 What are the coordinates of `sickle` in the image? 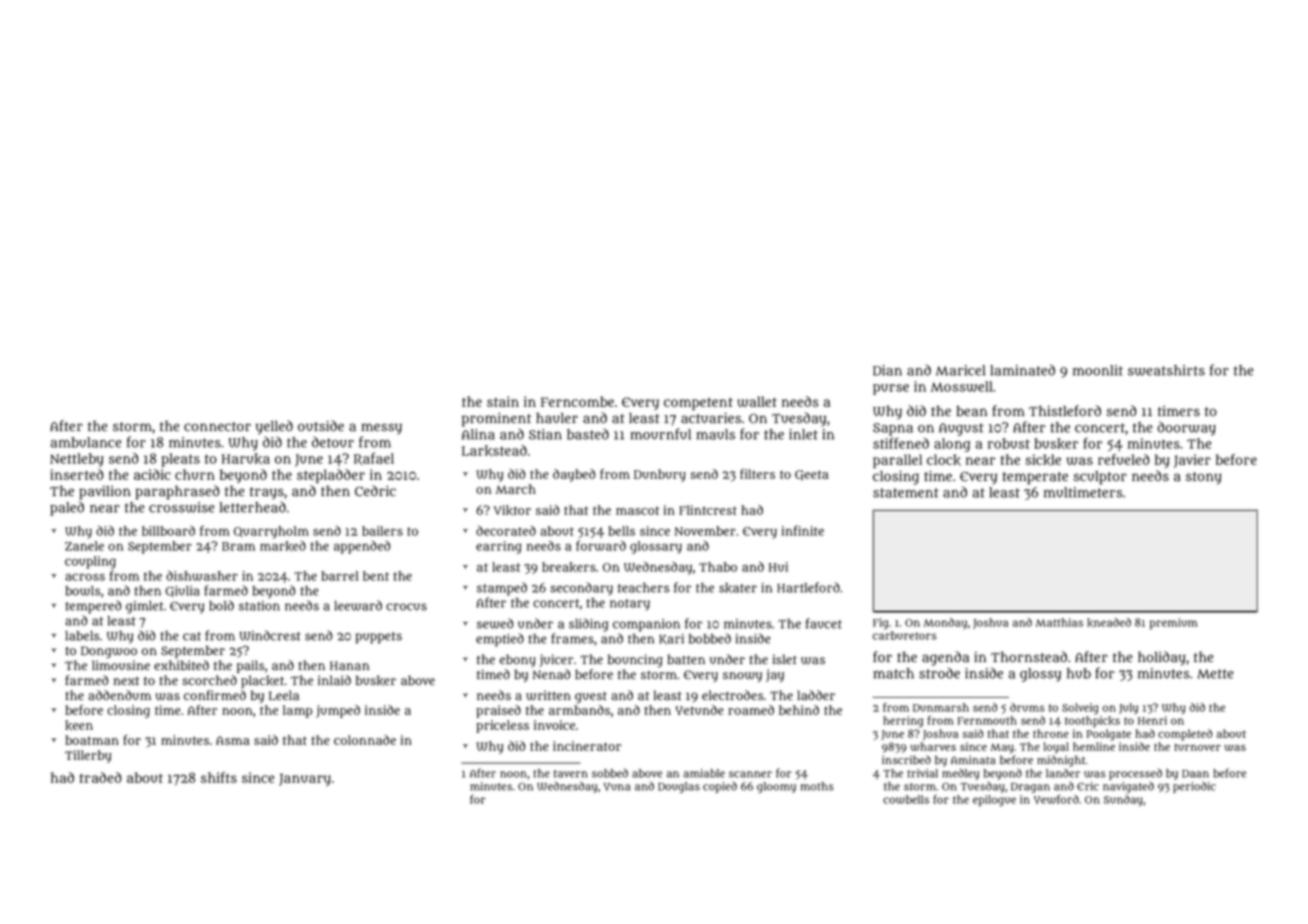 It's located at (1043, 460).
